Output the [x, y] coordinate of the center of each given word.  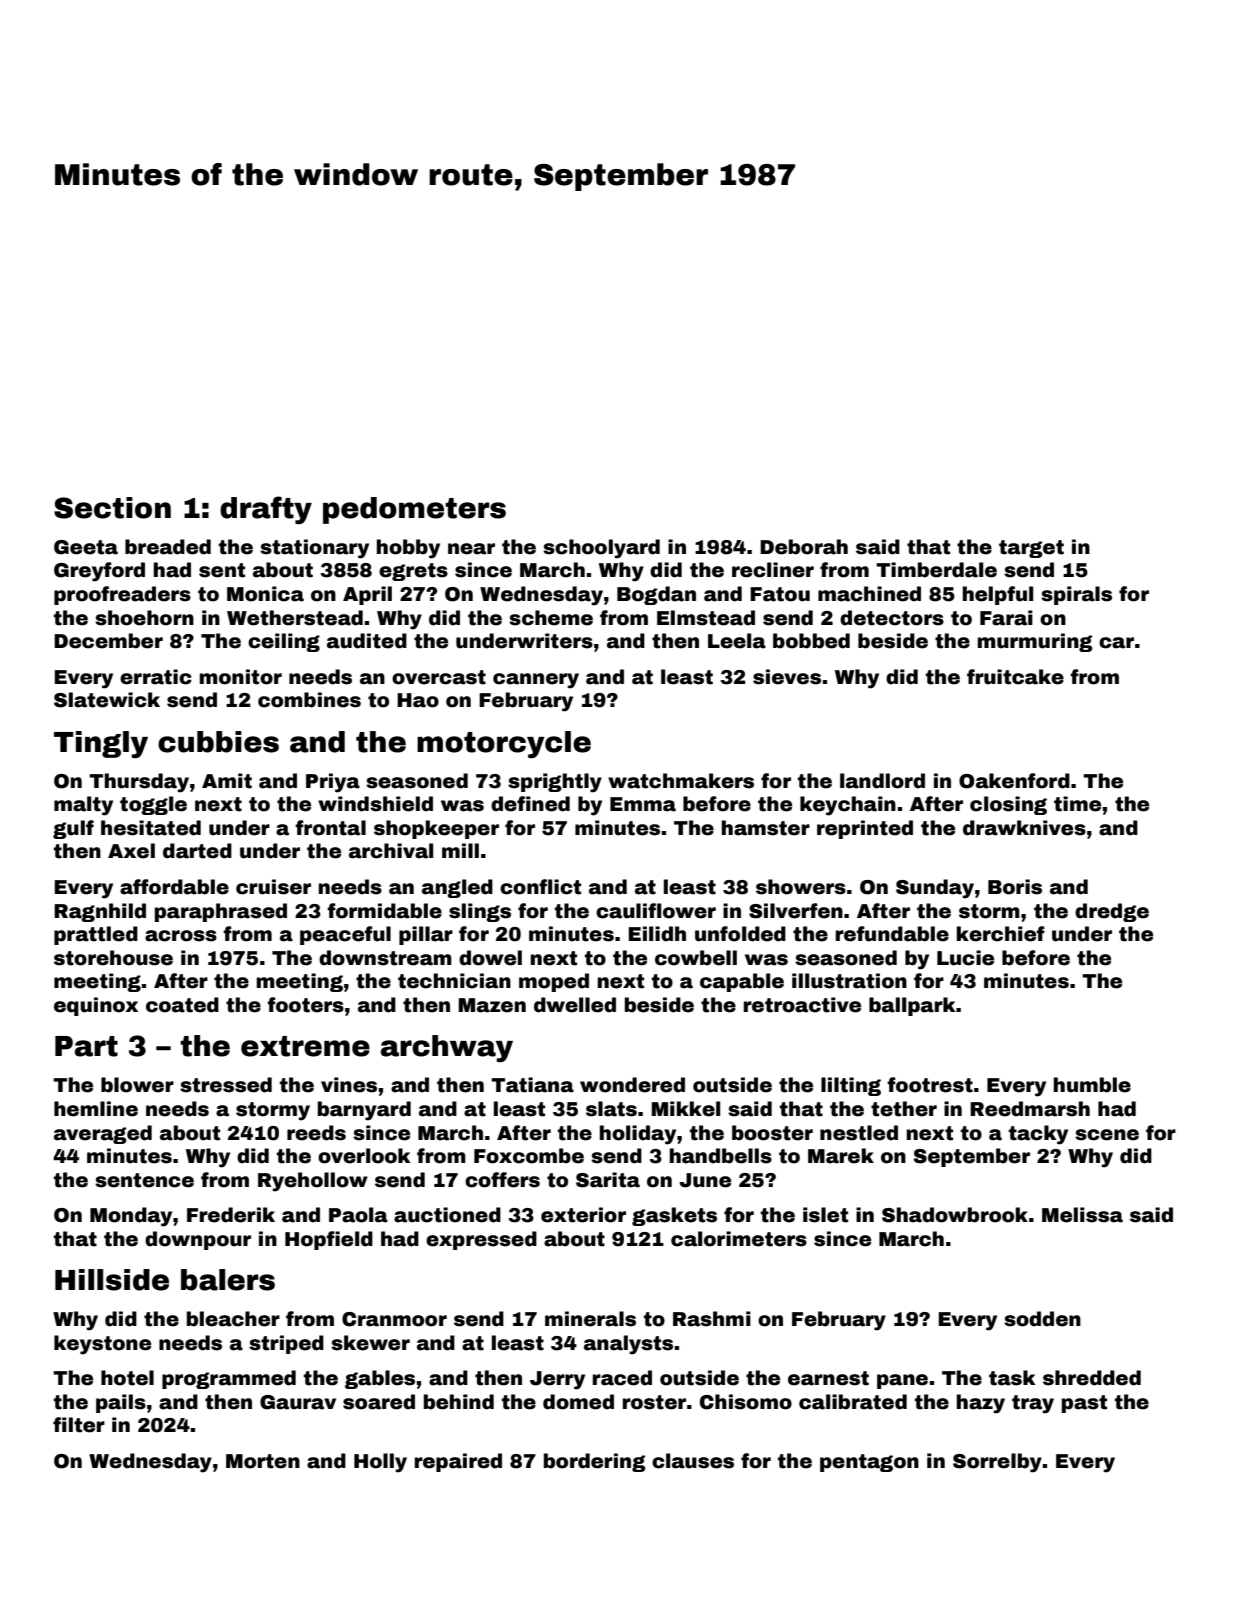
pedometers [414, 510]
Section [112, 508]
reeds [316, 1133]
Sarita [608, 1180]
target [1031, 549]
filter [79, 1425]
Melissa [1082, 1215]
